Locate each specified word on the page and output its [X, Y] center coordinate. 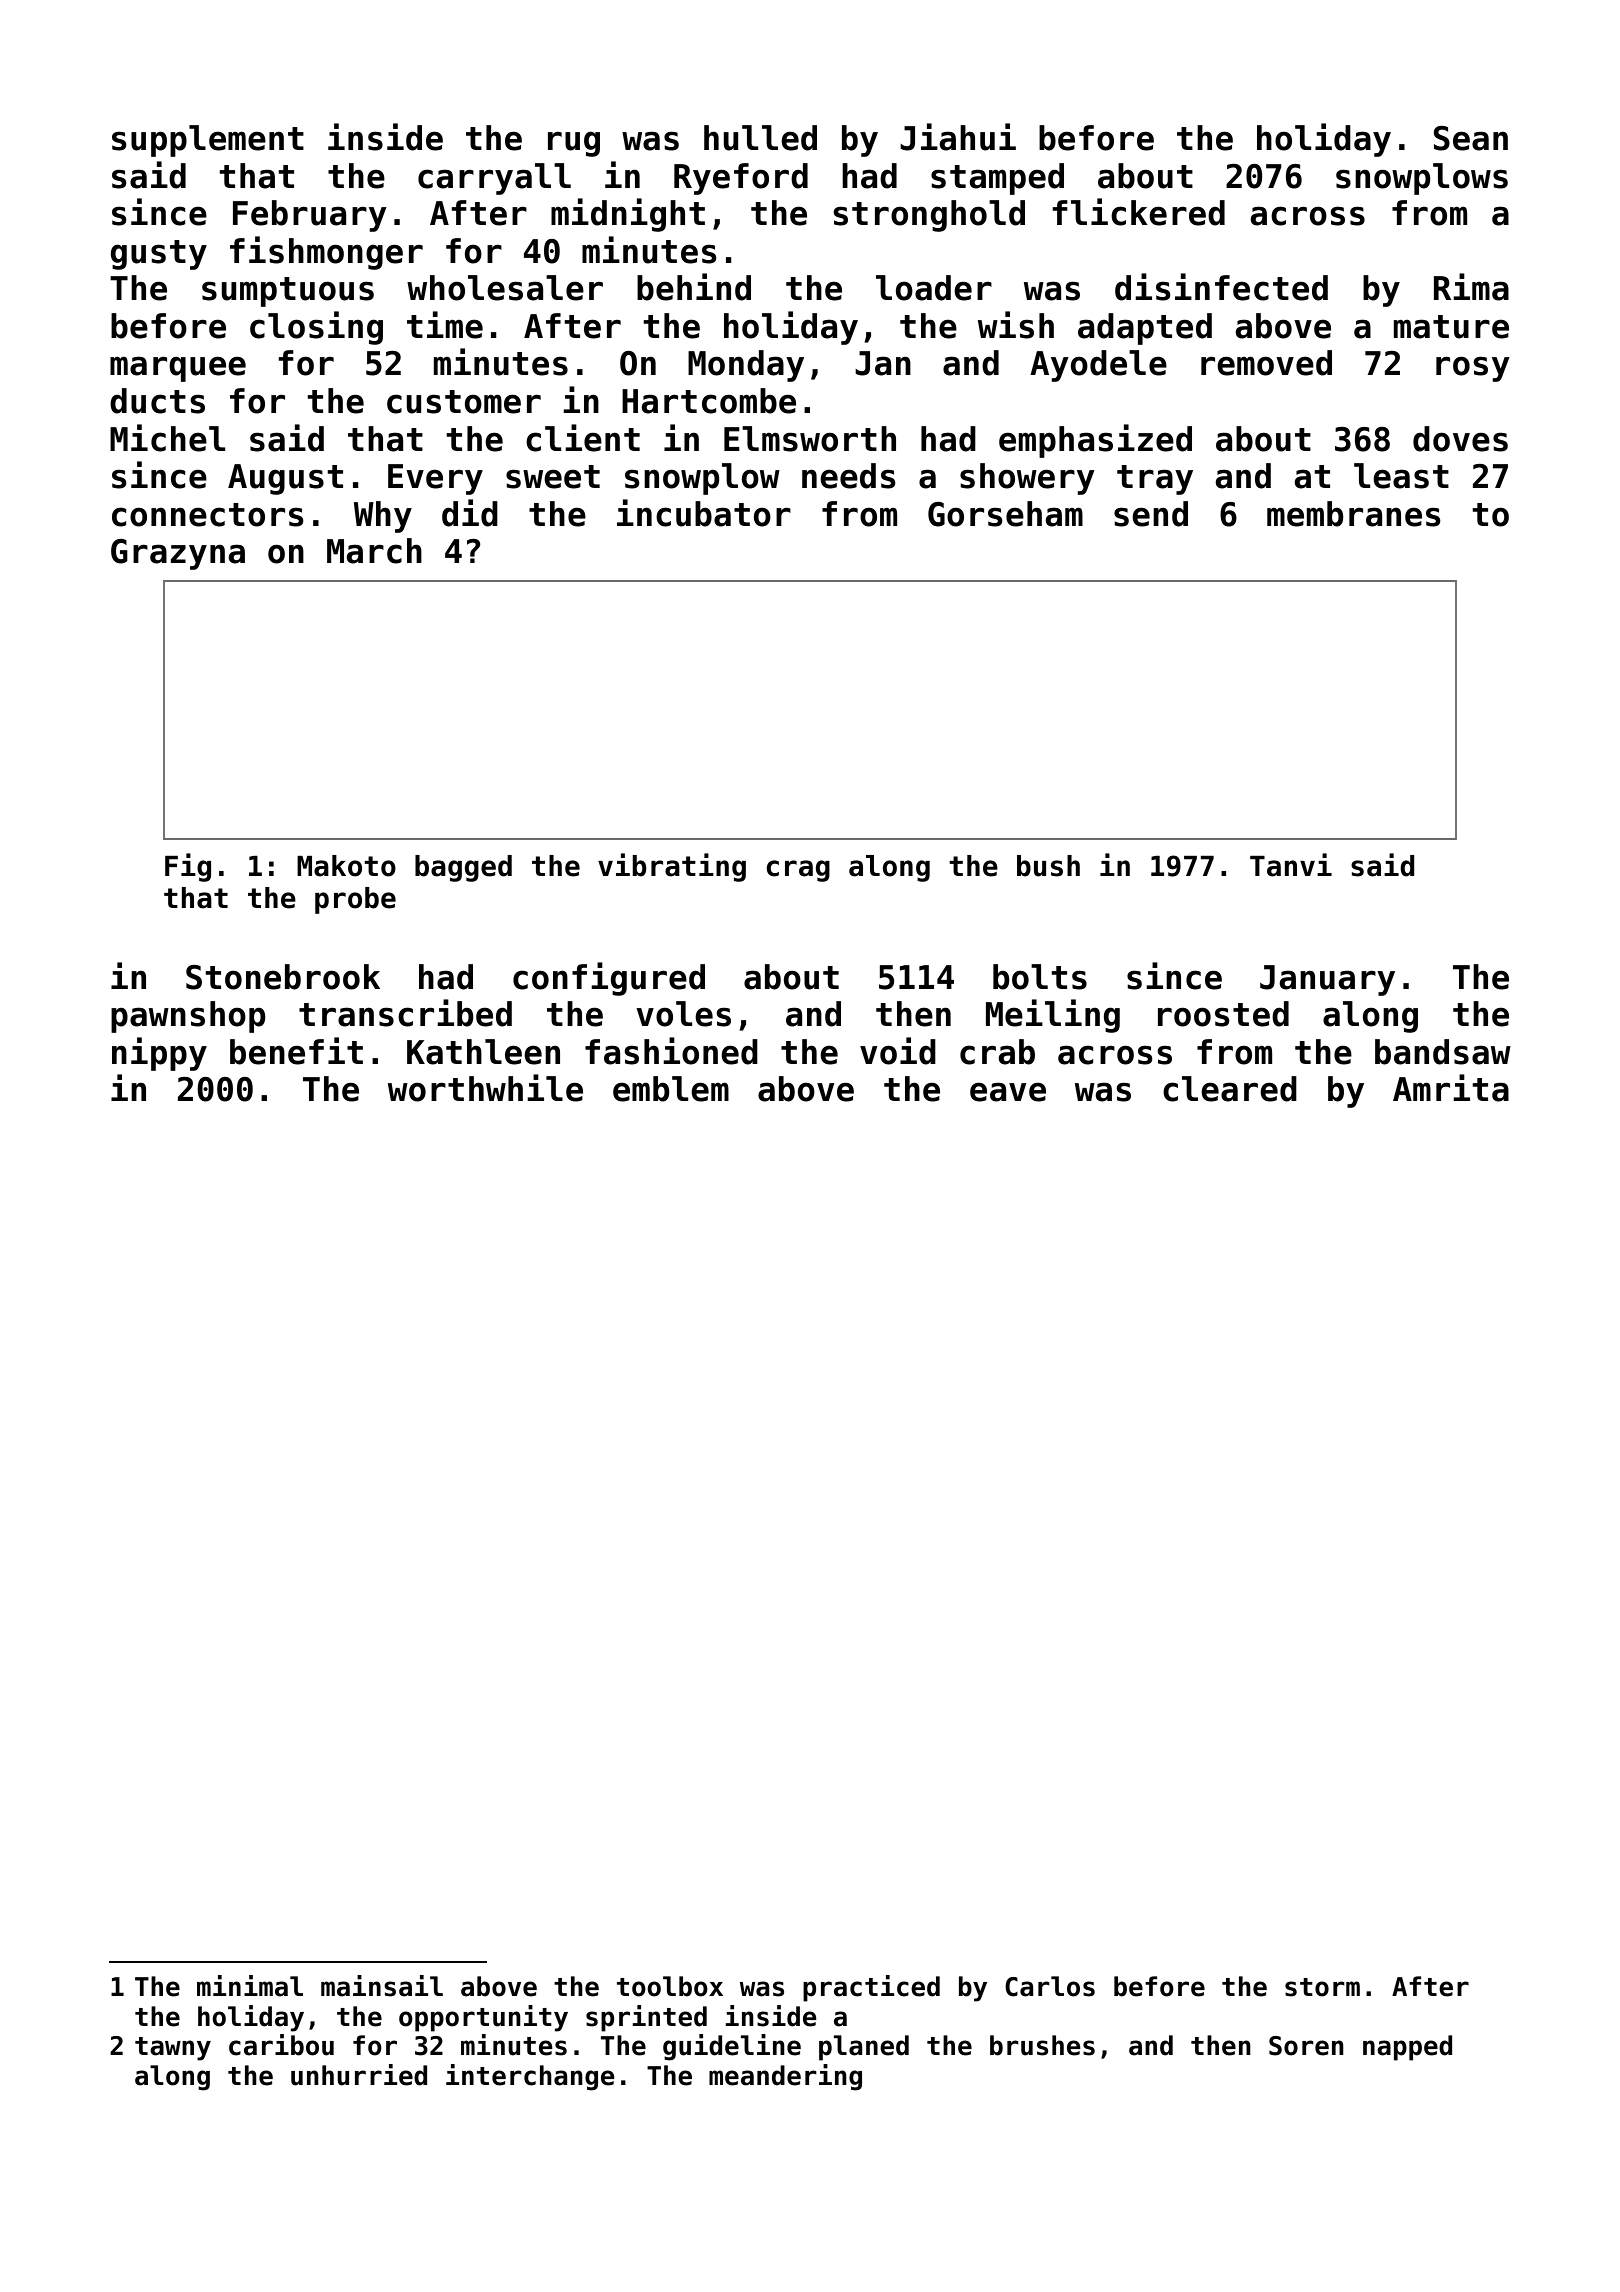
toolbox [670, 1986]
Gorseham [1005, 514]
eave [1008, 1092]
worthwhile [485, 1088]
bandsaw [1443, 1052]
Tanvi [1291, 865]
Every [435, 479]
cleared [1230, 1089]
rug [574, 144]
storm [1322, 1987]
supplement [208, 141]
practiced [871, 1988]
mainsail [382, 1986]
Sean [1471, 138]
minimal [250, 1986]
